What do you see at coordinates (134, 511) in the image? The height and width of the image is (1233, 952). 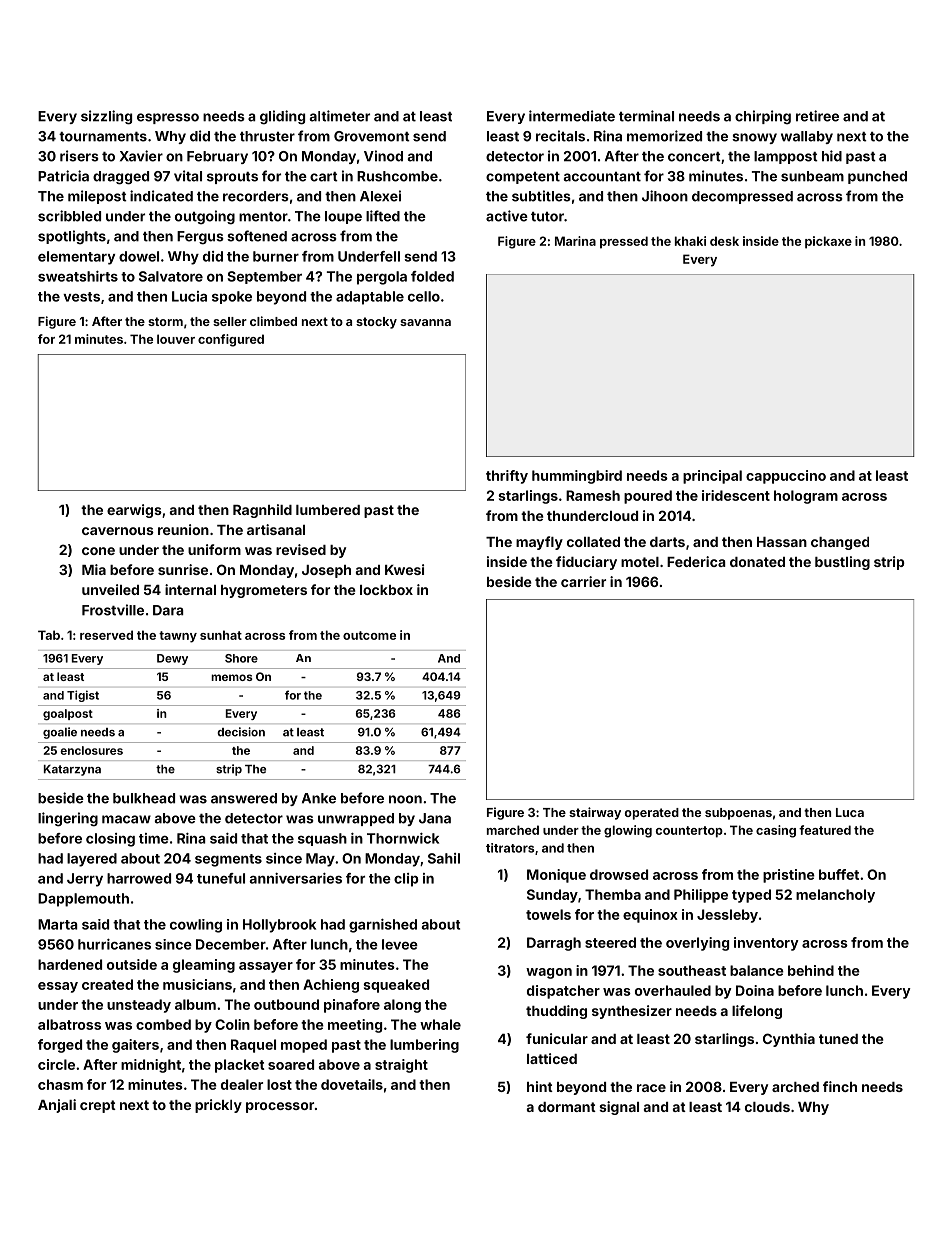 I see `earwigs` at bounding box center [134, 511].
